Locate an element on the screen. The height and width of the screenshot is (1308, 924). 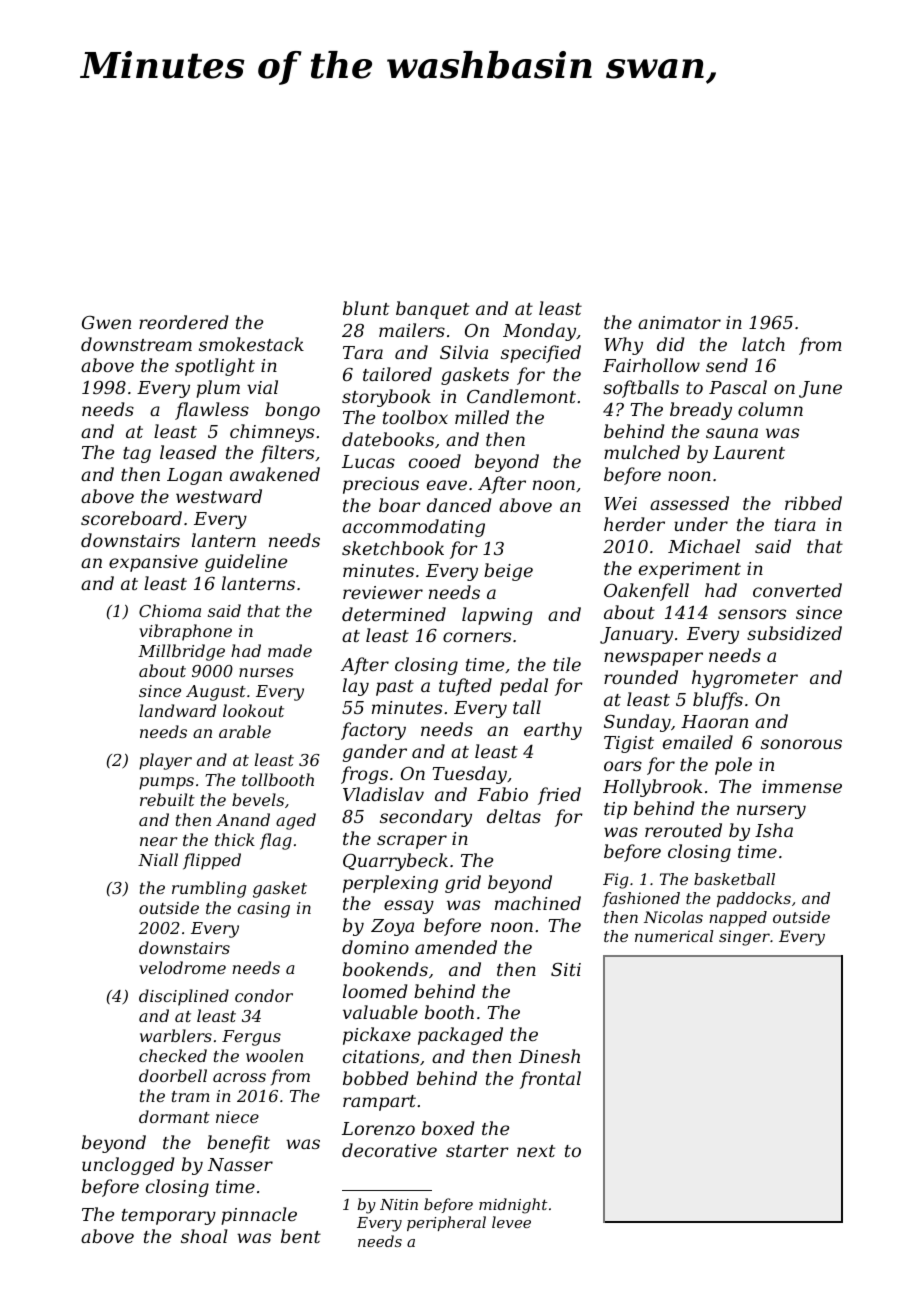
bluffs is located at coordinates (718, 701).
